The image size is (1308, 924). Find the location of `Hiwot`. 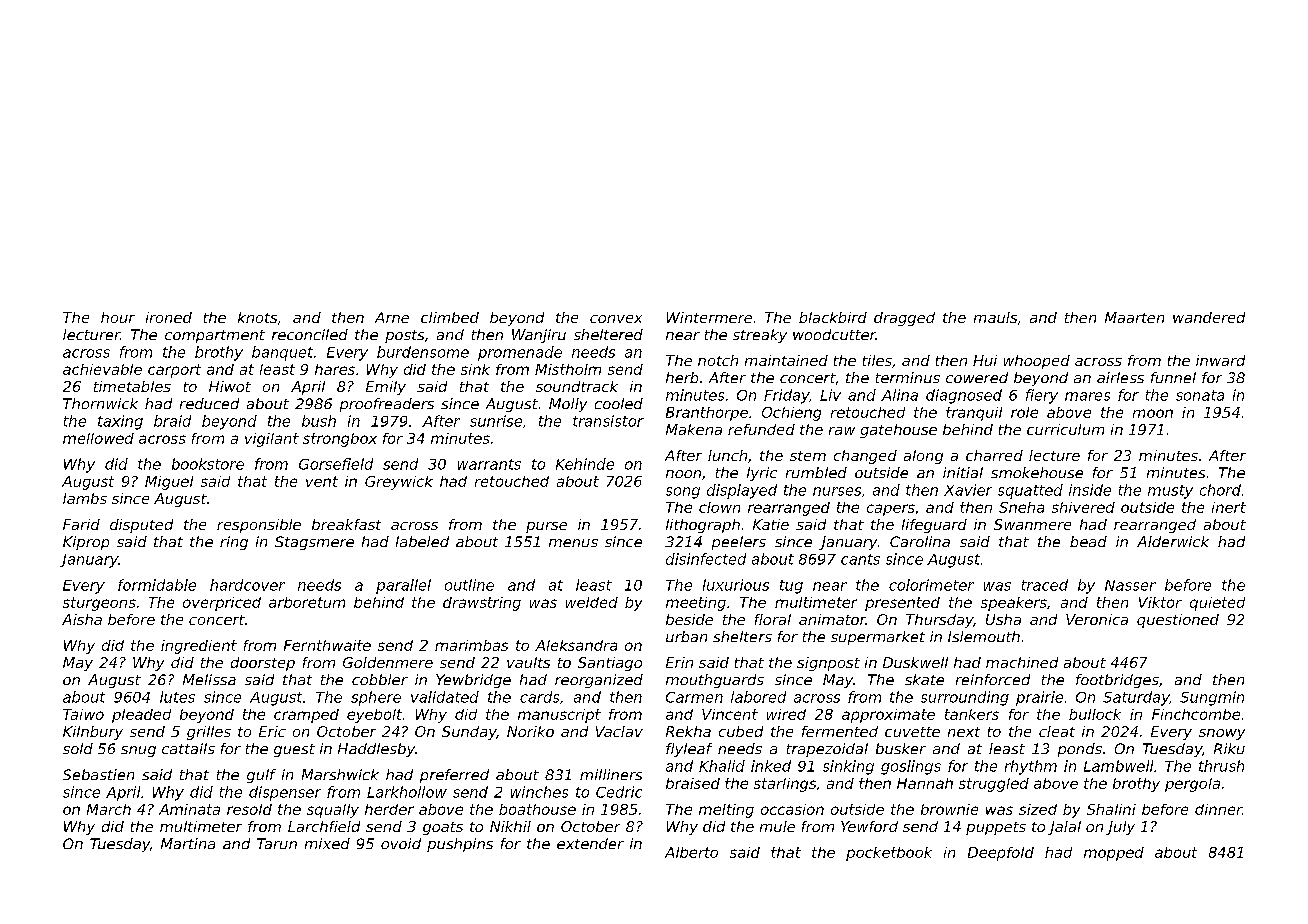

Hiwot is located at coordinates (230, 386).
